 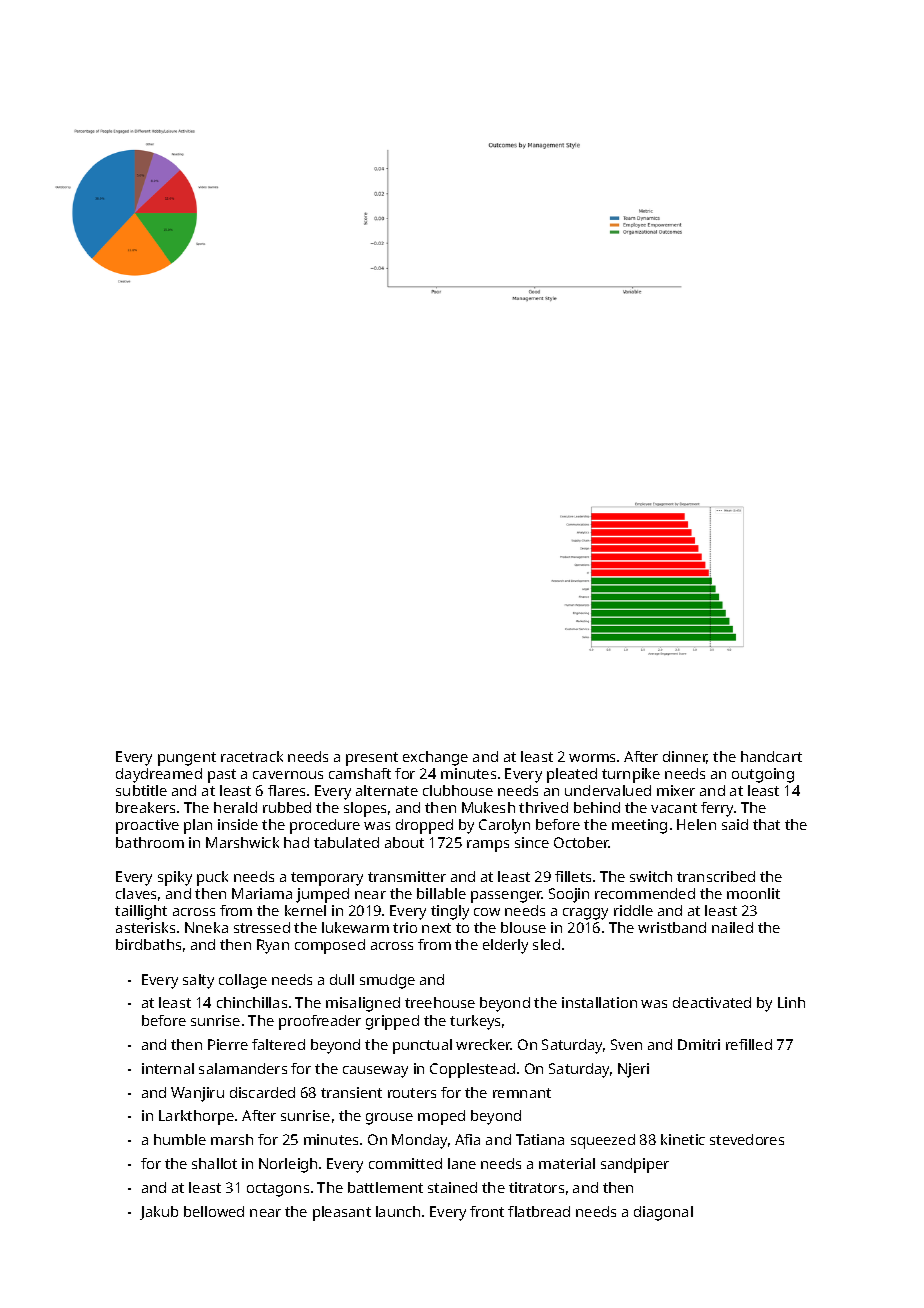 I want to click on Dmitri, so click(x=699, y=1044).
